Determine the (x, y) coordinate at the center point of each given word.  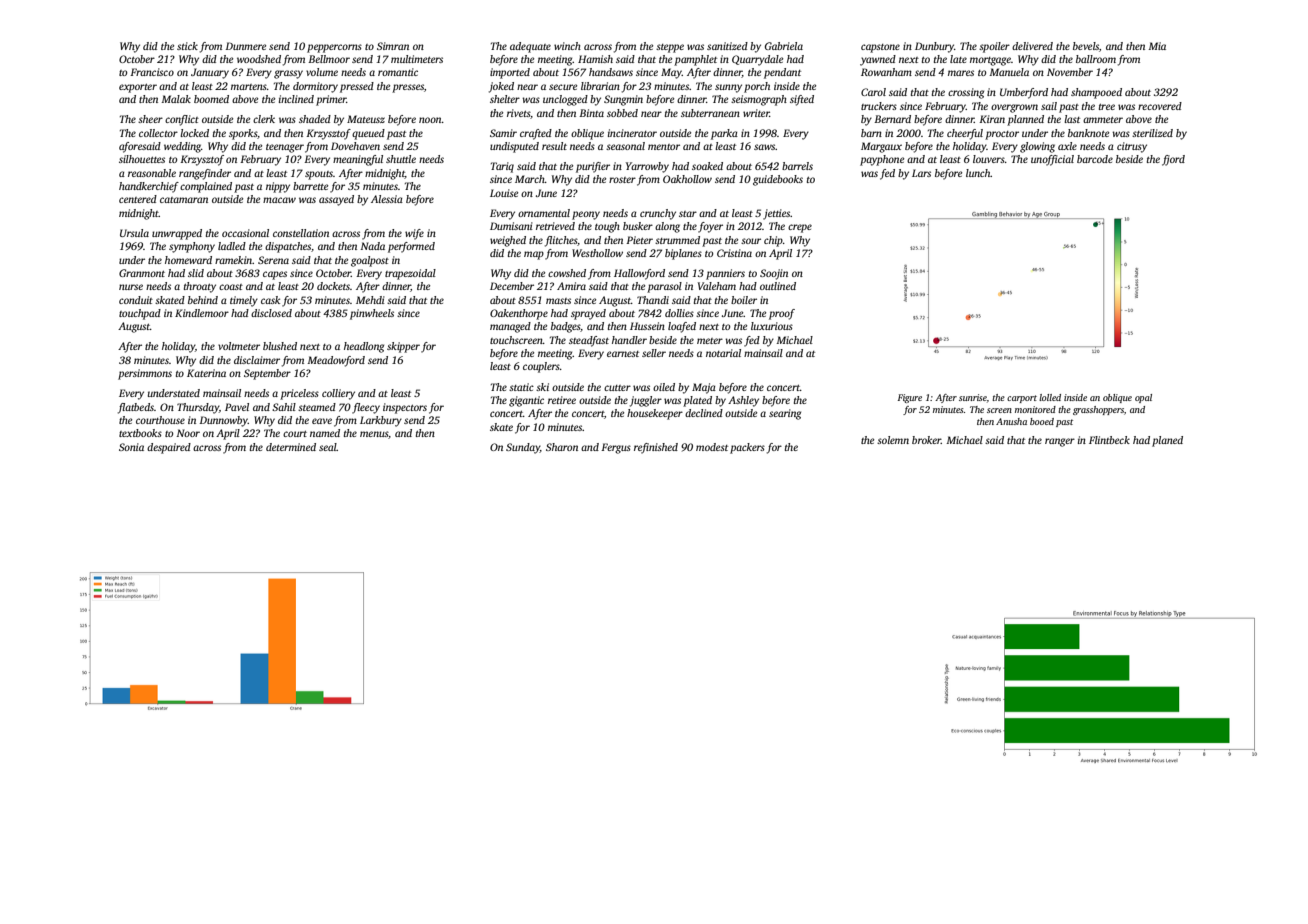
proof (782, 314)
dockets (333, 286)
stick (187, 46)
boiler (744, 300)
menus (374, 434)
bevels (1086, 46)
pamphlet (695, 60)
